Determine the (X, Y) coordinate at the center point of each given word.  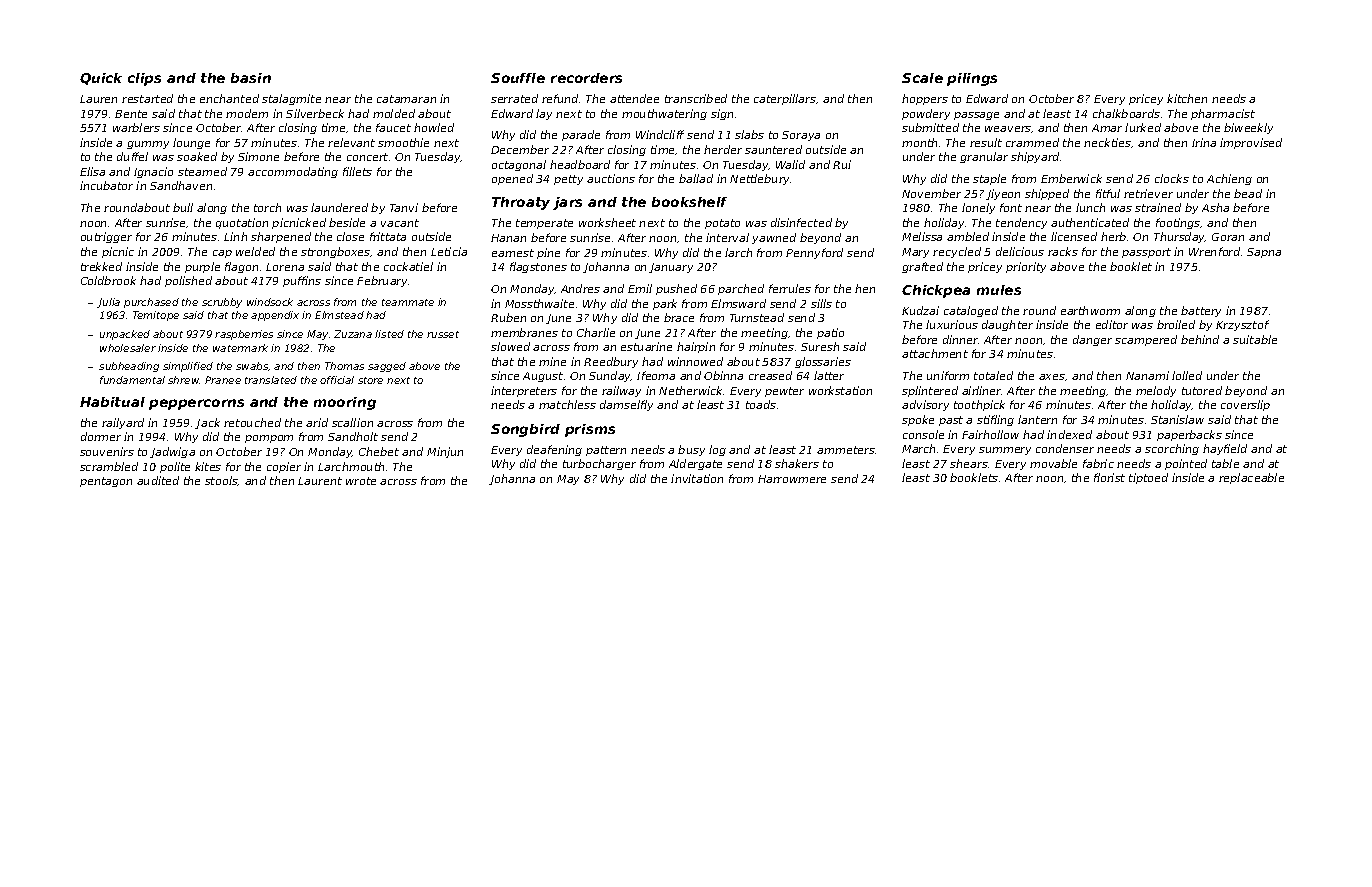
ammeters (846, 450)
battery (1201, 311)
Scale (922, 78)
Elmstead (339, 315)
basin (251, 78)
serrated (514, 98)
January (671, 268)
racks (1063, 251)
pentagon (106, 482)
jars (567, 203)
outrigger (106, 237)
